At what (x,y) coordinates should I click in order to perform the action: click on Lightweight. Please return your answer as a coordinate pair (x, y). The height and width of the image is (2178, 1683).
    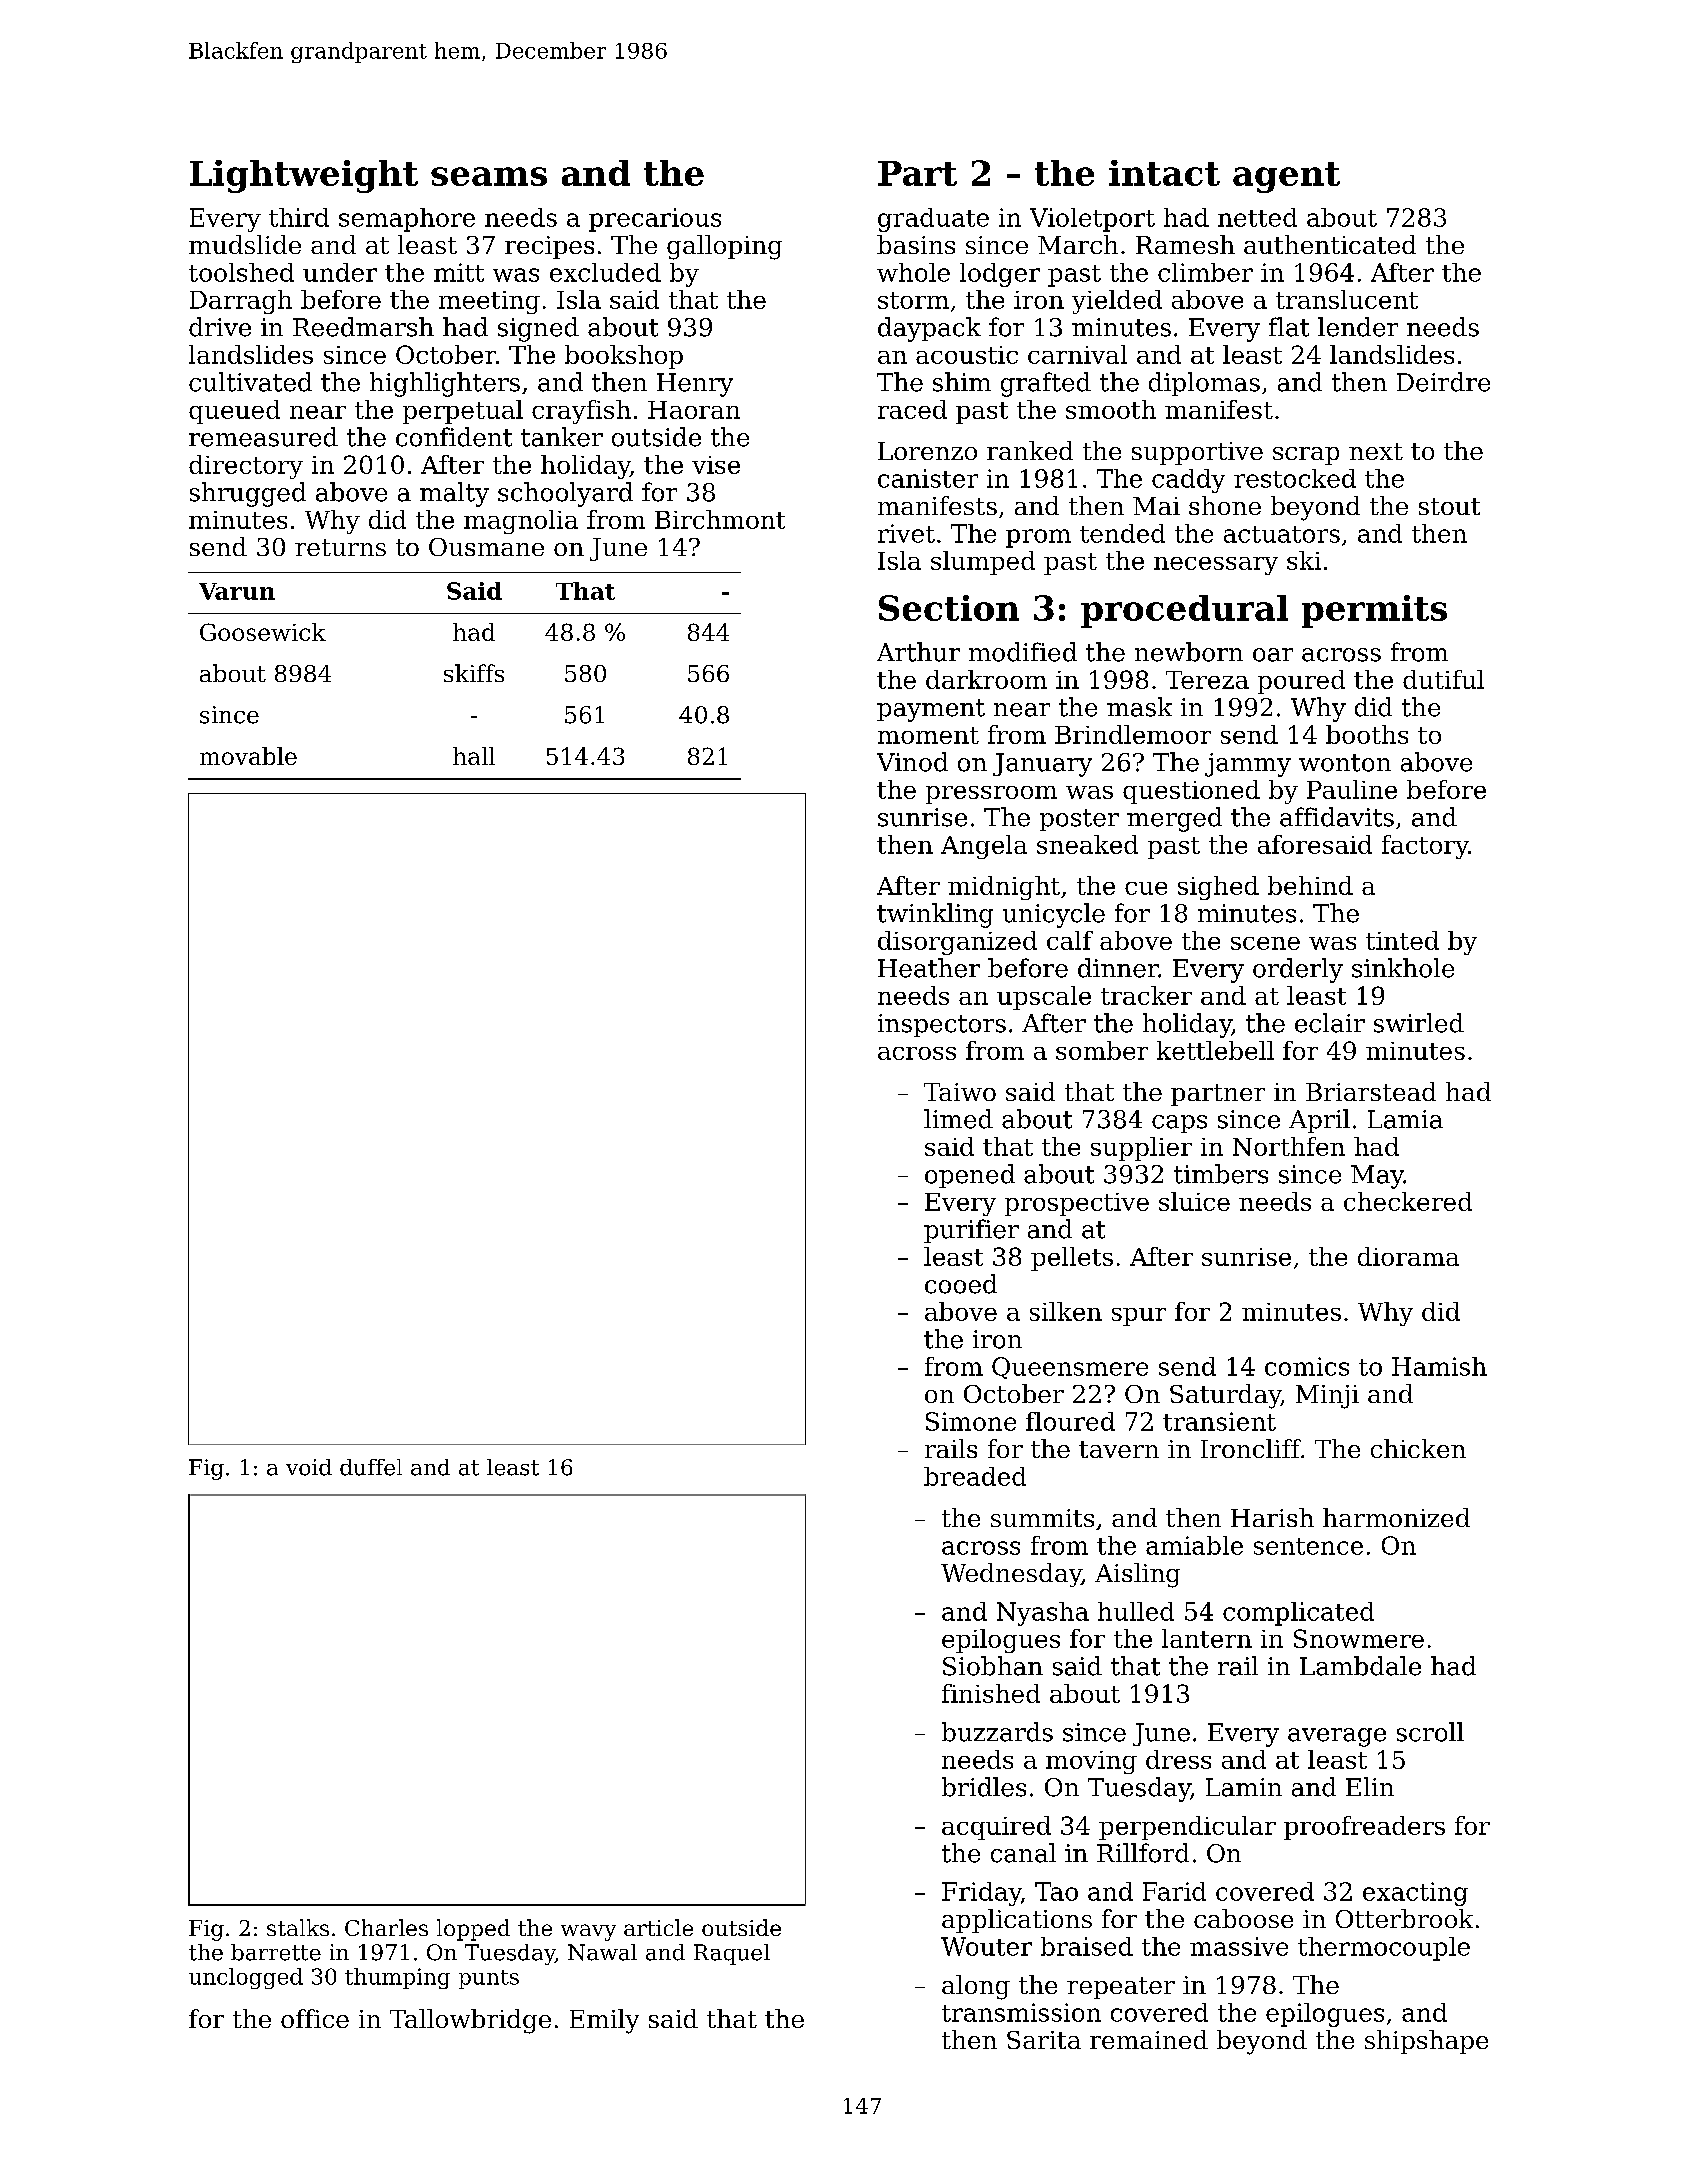
    Looking at the image, I should click on (304, 176).
